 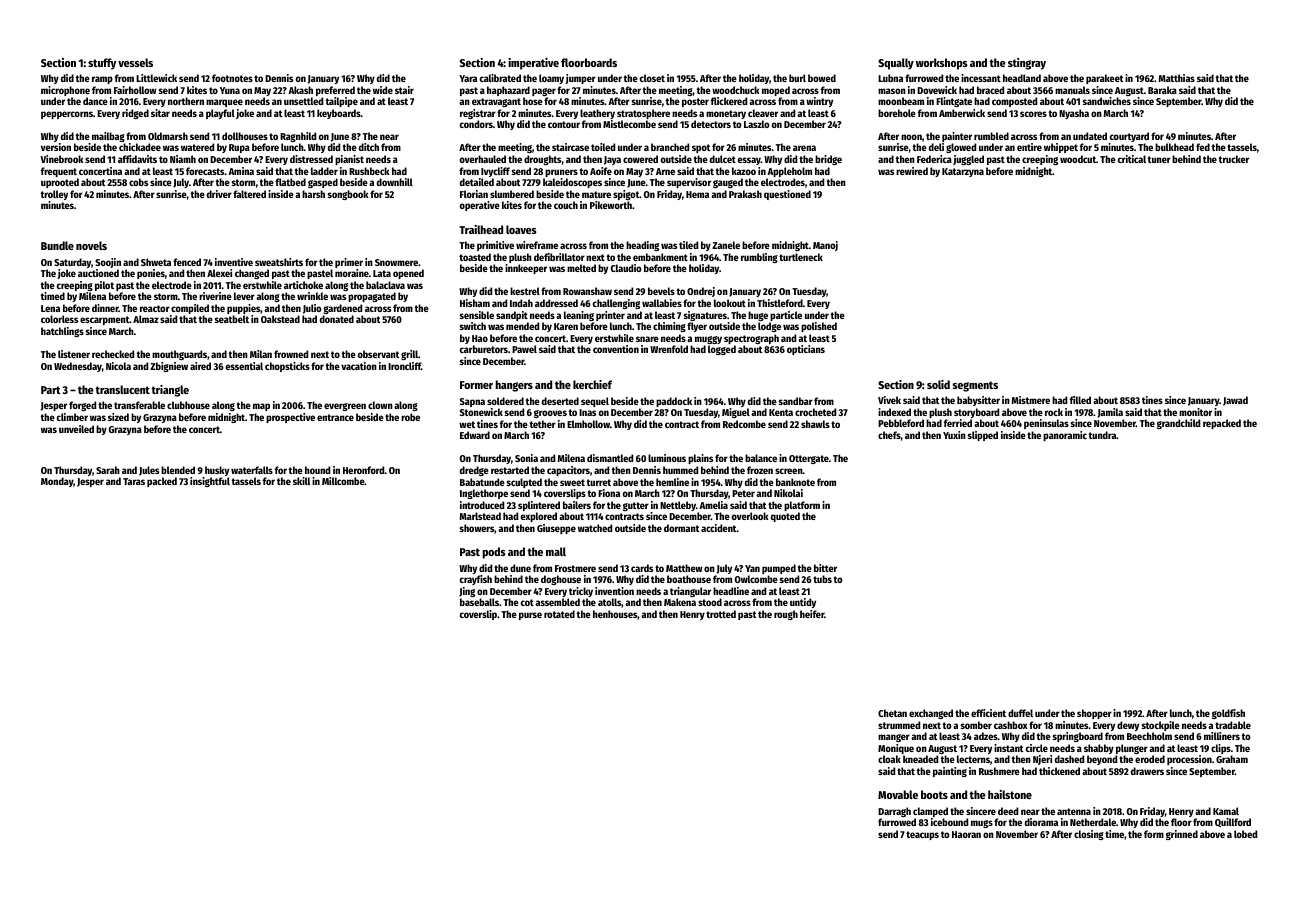 What do you see at coordinates (1174, 147) in the screenshot?
I see `bulkhead` at bounding box center [1174, 147].
